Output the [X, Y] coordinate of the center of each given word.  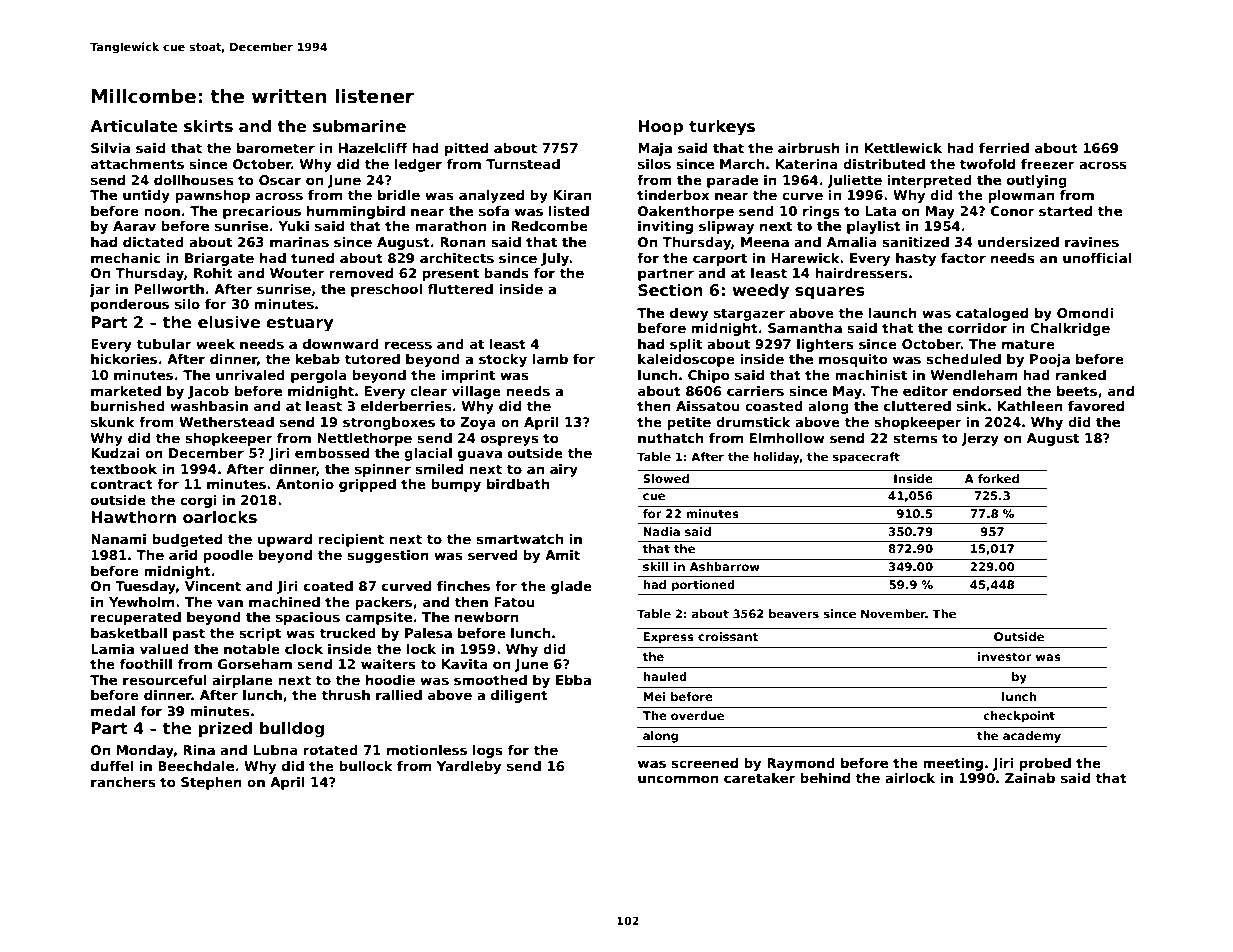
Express [668, 638]
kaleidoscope [686, 360]
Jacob [208, 392]
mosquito [853, 360]
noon [162, 212]
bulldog [292, 730]
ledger [418, 165]
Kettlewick [903, 148]
